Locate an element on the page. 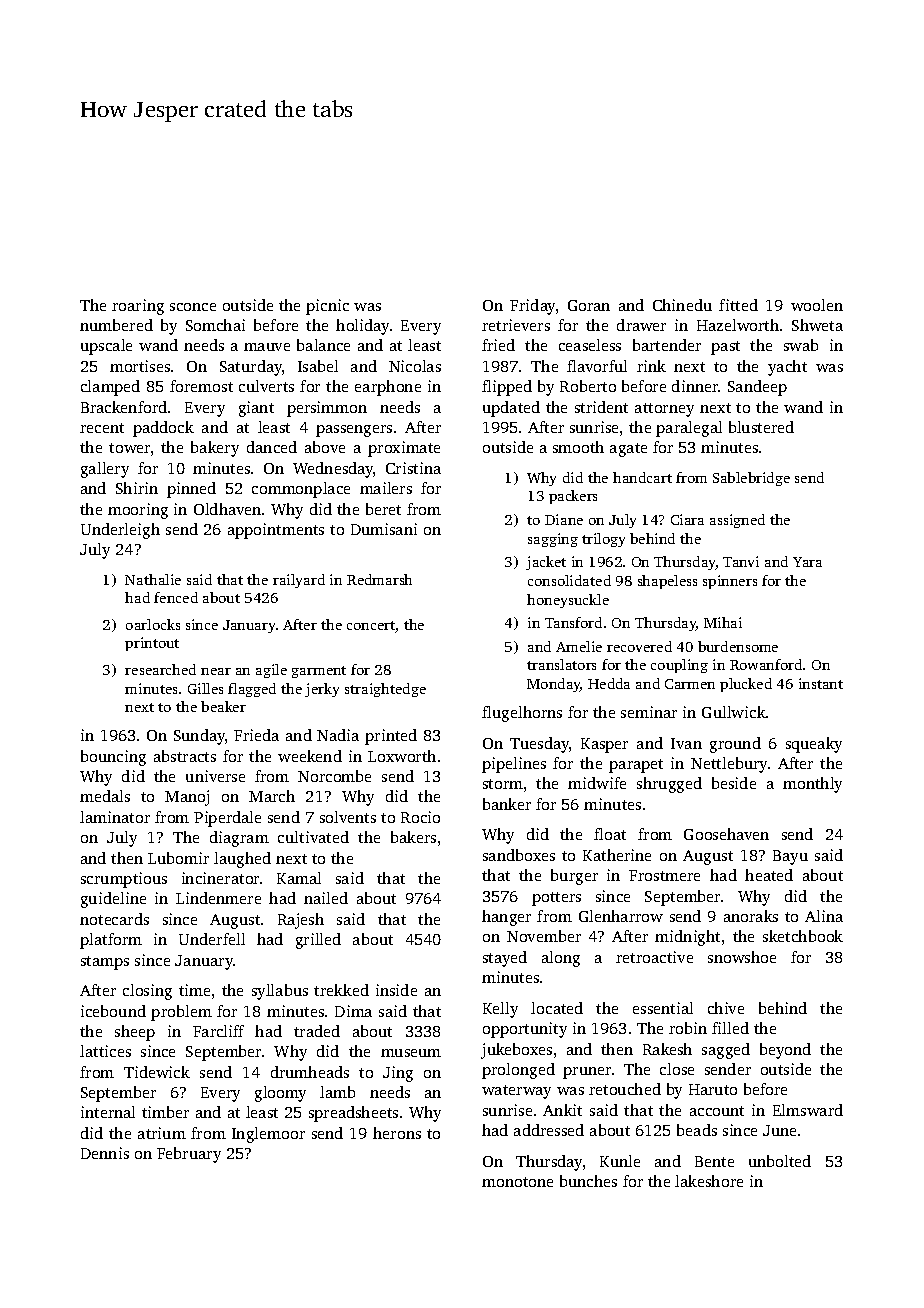 The width and height of the image is (924, 1308). flugelhorns is located at coordinates (522, 714).
